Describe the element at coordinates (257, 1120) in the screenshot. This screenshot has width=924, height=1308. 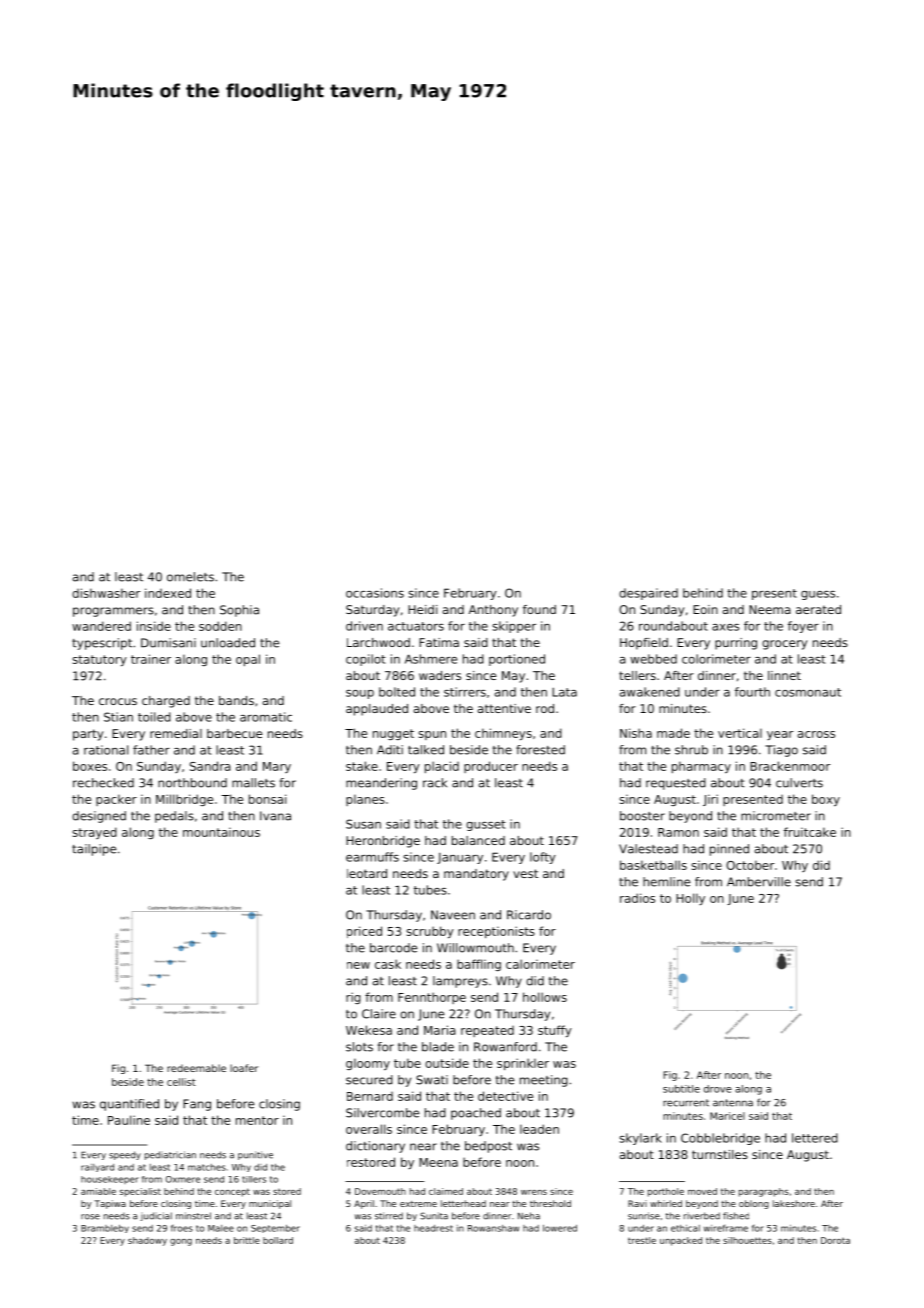
I see `mentor` at that location.
